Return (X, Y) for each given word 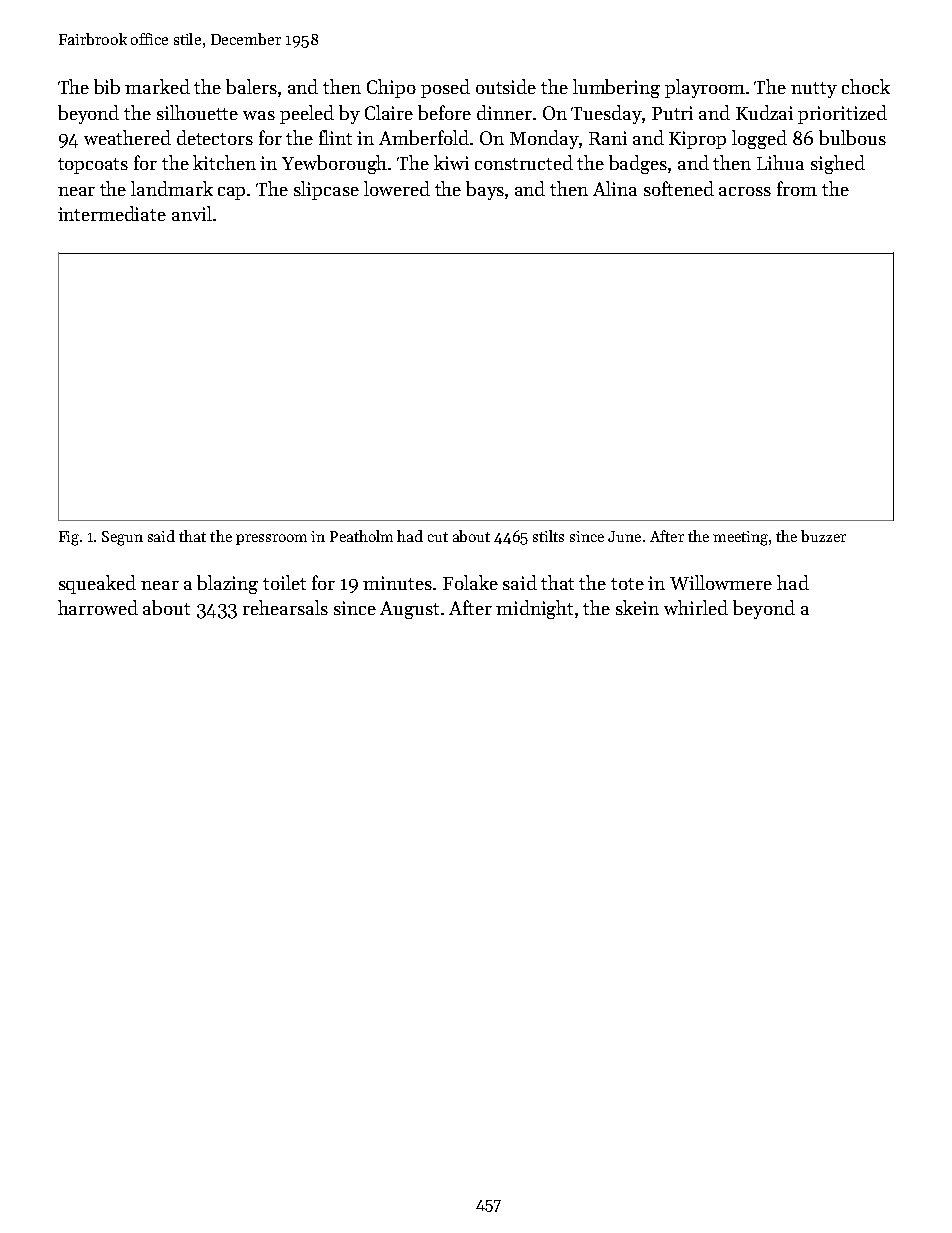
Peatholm (361, 536)
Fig (69, 538)
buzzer (823, 536)
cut (438, 537)
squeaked (97, 584)
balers (251, 86)
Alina (615, 188)
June (624, 536)
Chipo (391, 88)
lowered (397, 188)
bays (485, 190)
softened (679, 188)
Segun (122, 538)
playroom (705, 88)
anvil (192, 213)
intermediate (112, 213)
